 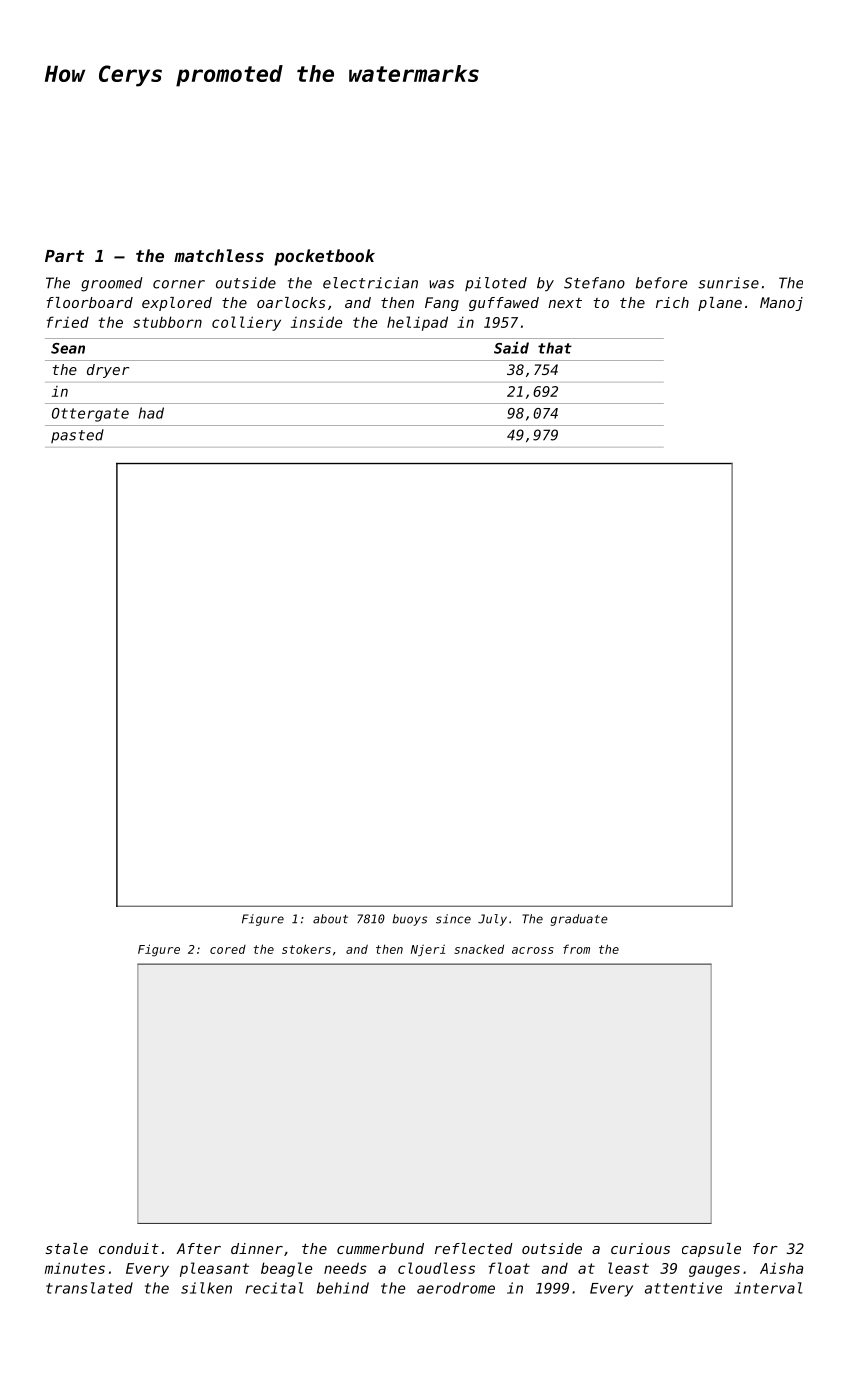 What do you see at coordinates (711, 1250) in the page?
I see `capsule` at bounding box center [711, 1250].
